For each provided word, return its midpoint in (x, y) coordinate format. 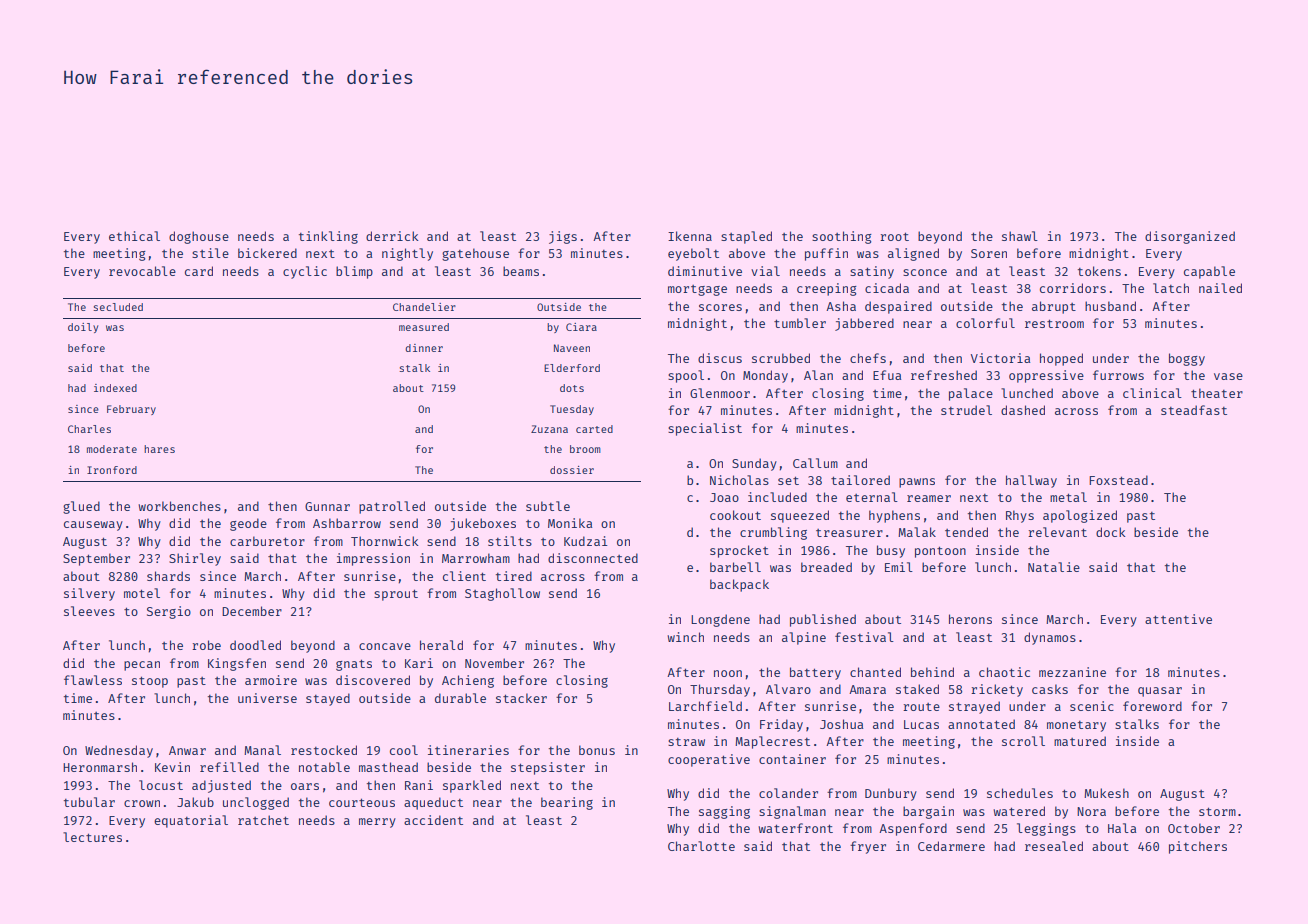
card (199, 271)
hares (159, 449)
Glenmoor (720, 393)
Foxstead (1118, 480)
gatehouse (475, 254)
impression (373, 559)
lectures (92, 837)
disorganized (1190, 237)
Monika (570, 523)
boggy (1187, 359)
